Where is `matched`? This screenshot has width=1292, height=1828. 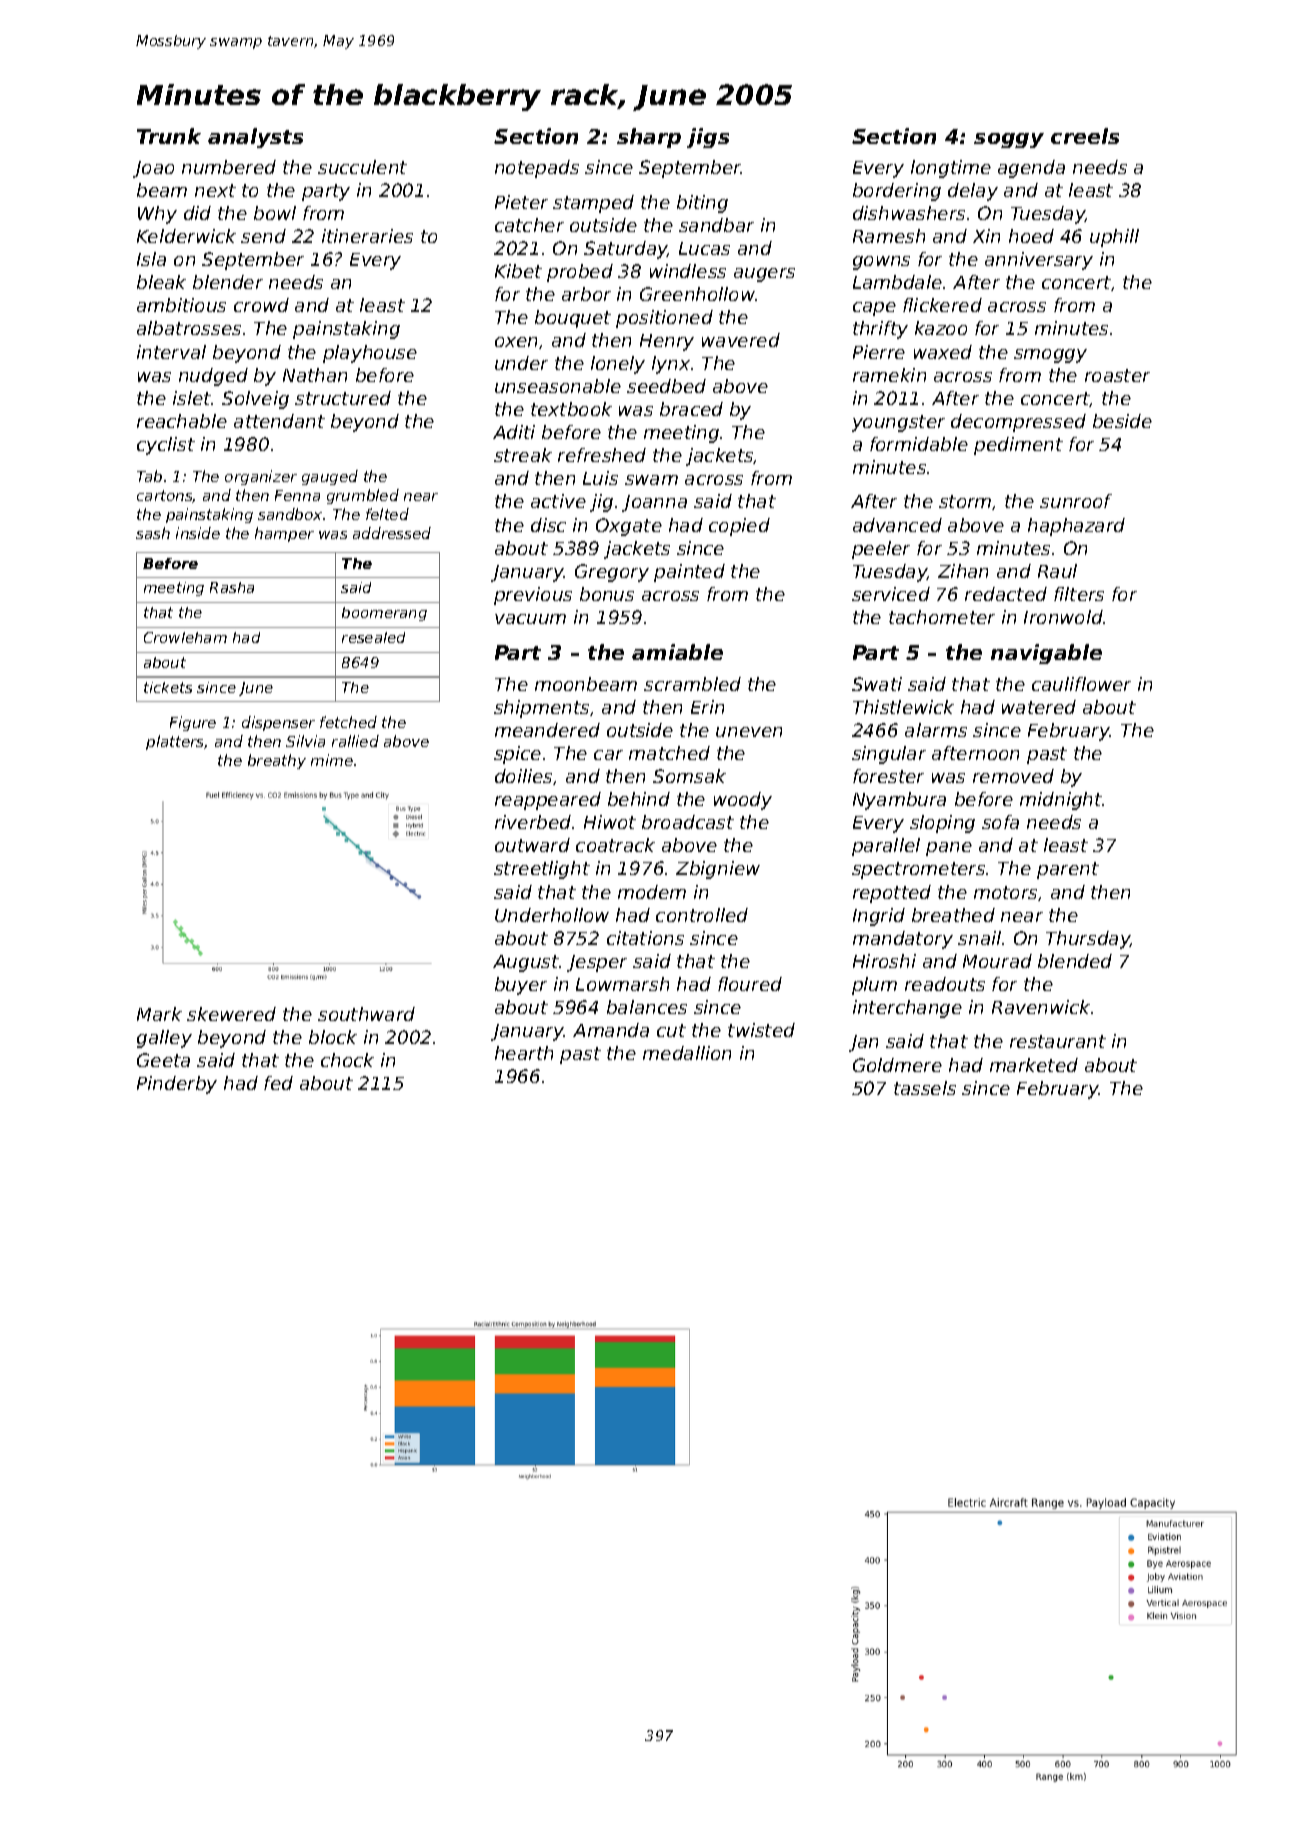
matched is located at coordinates (669, 753).
